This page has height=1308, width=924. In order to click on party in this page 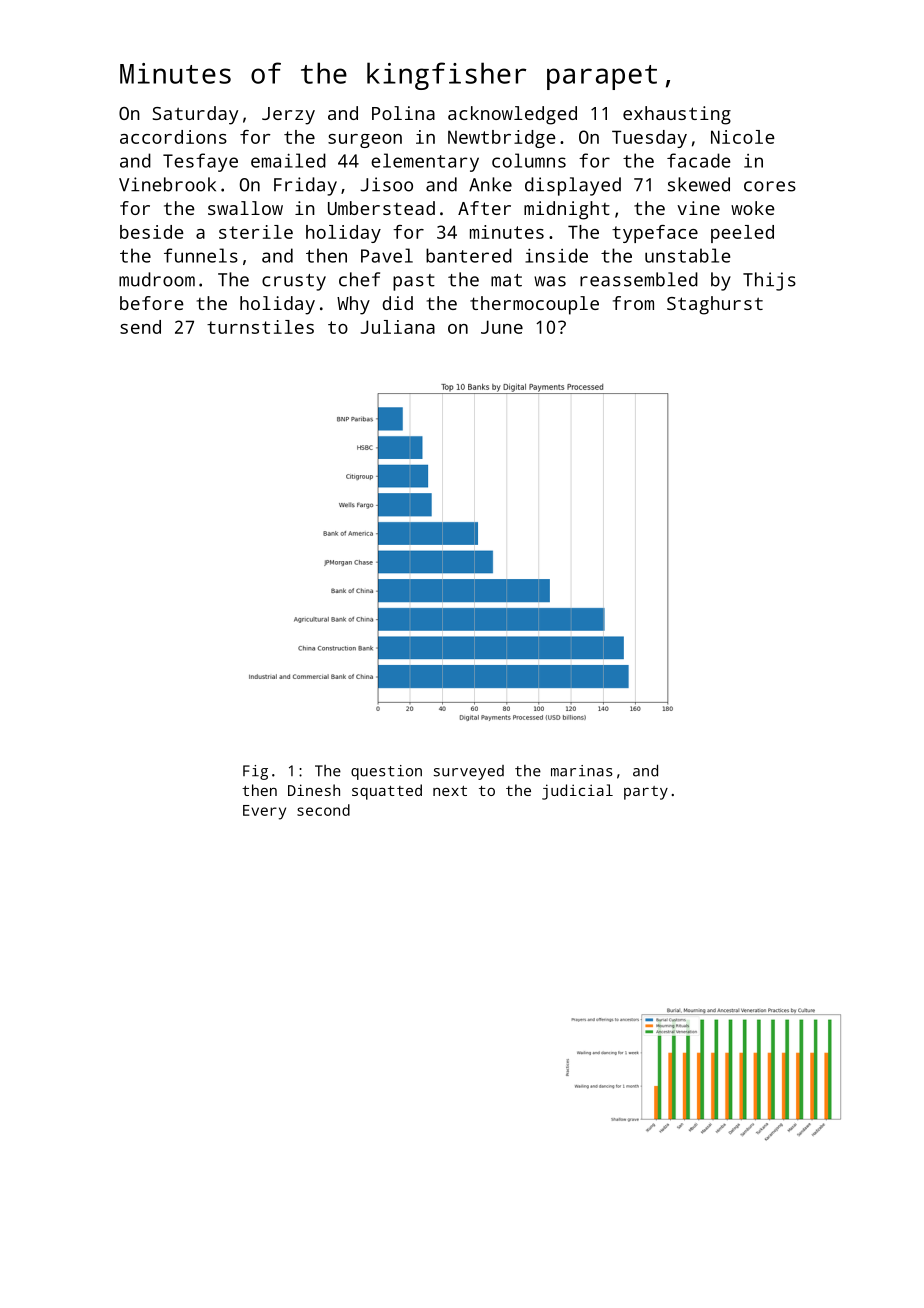, I will do `click(646, 793)`.
